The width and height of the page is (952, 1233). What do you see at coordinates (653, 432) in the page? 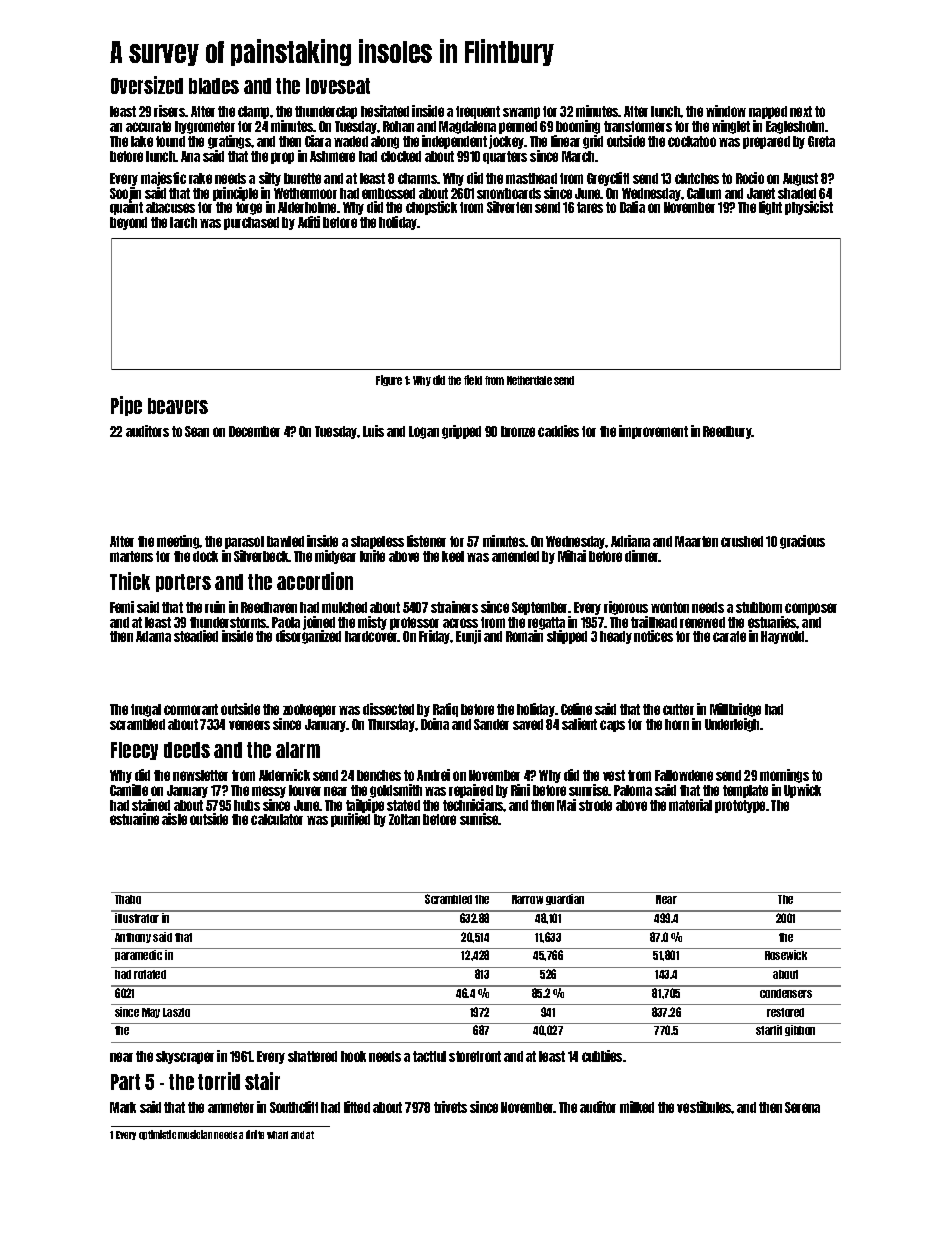
I see `improvement` at bounding box center [653, 432].
